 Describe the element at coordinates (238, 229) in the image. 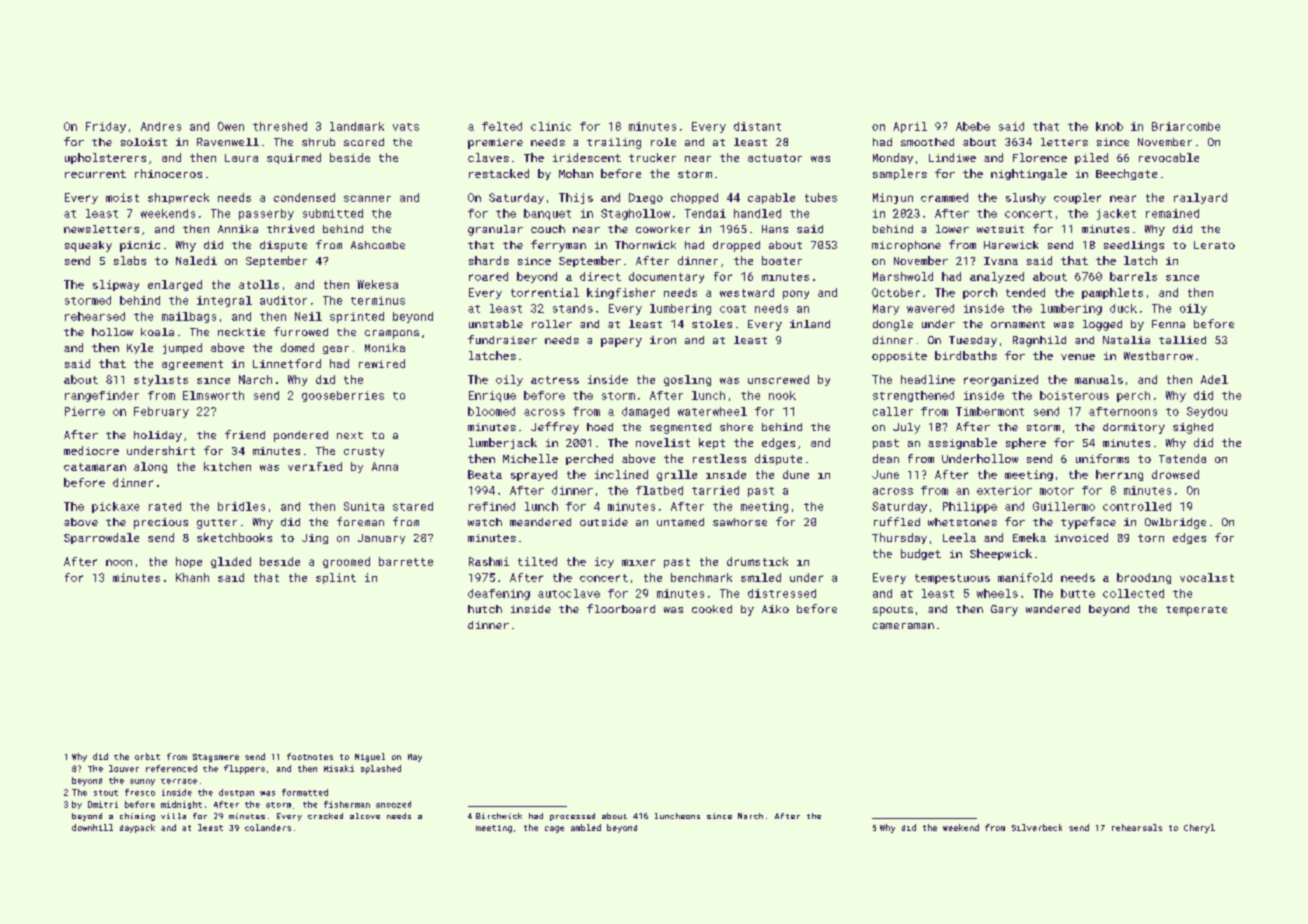

I see `Annika` at that location.
